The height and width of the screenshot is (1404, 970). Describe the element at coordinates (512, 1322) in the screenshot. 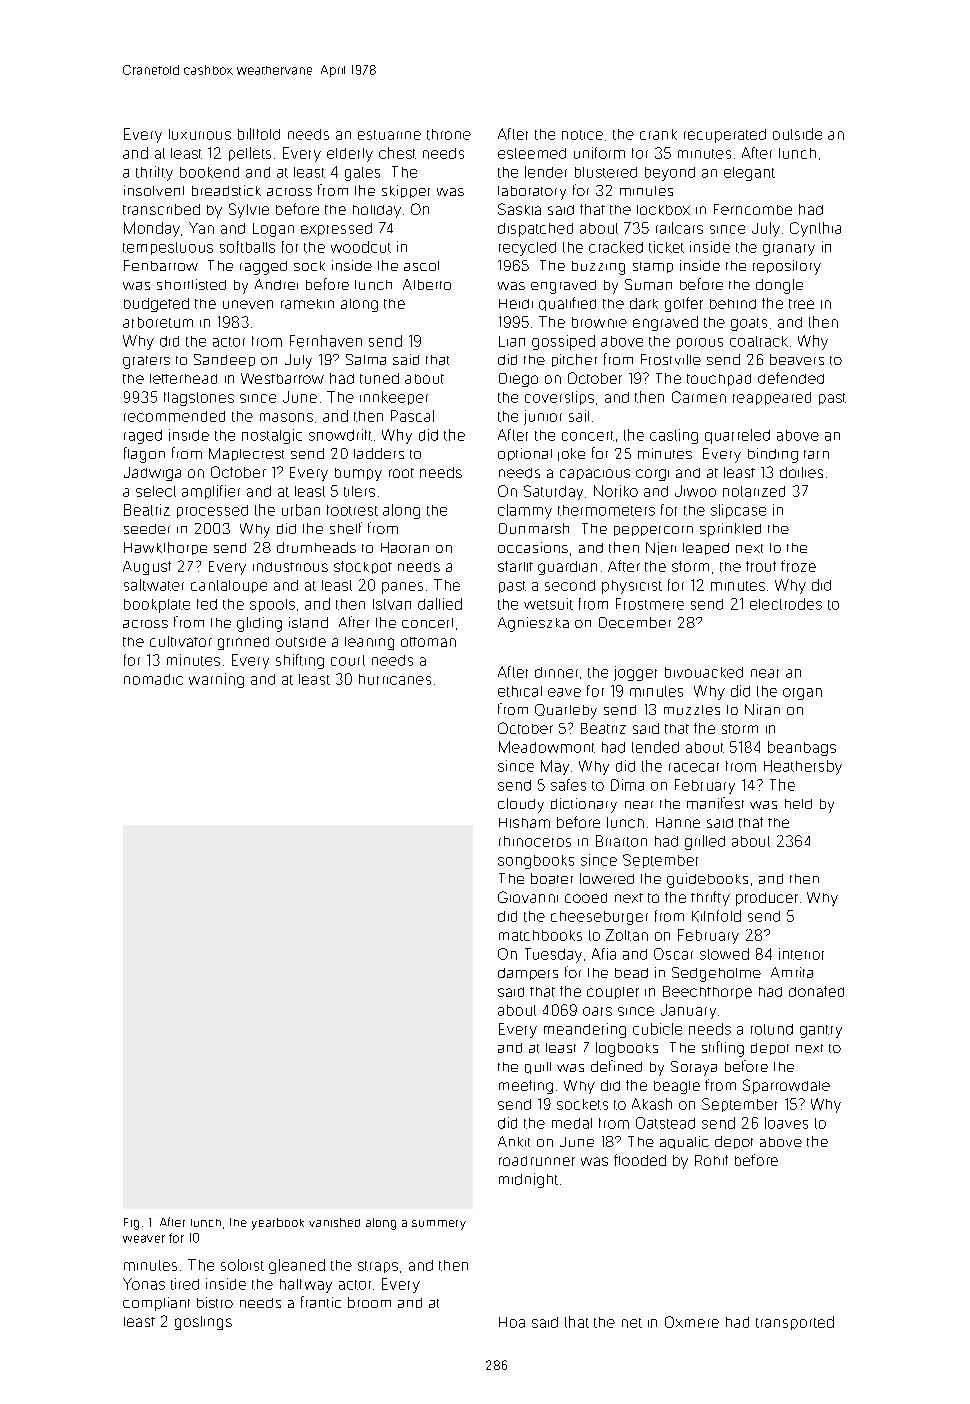

I see `Hoa` at that location.
